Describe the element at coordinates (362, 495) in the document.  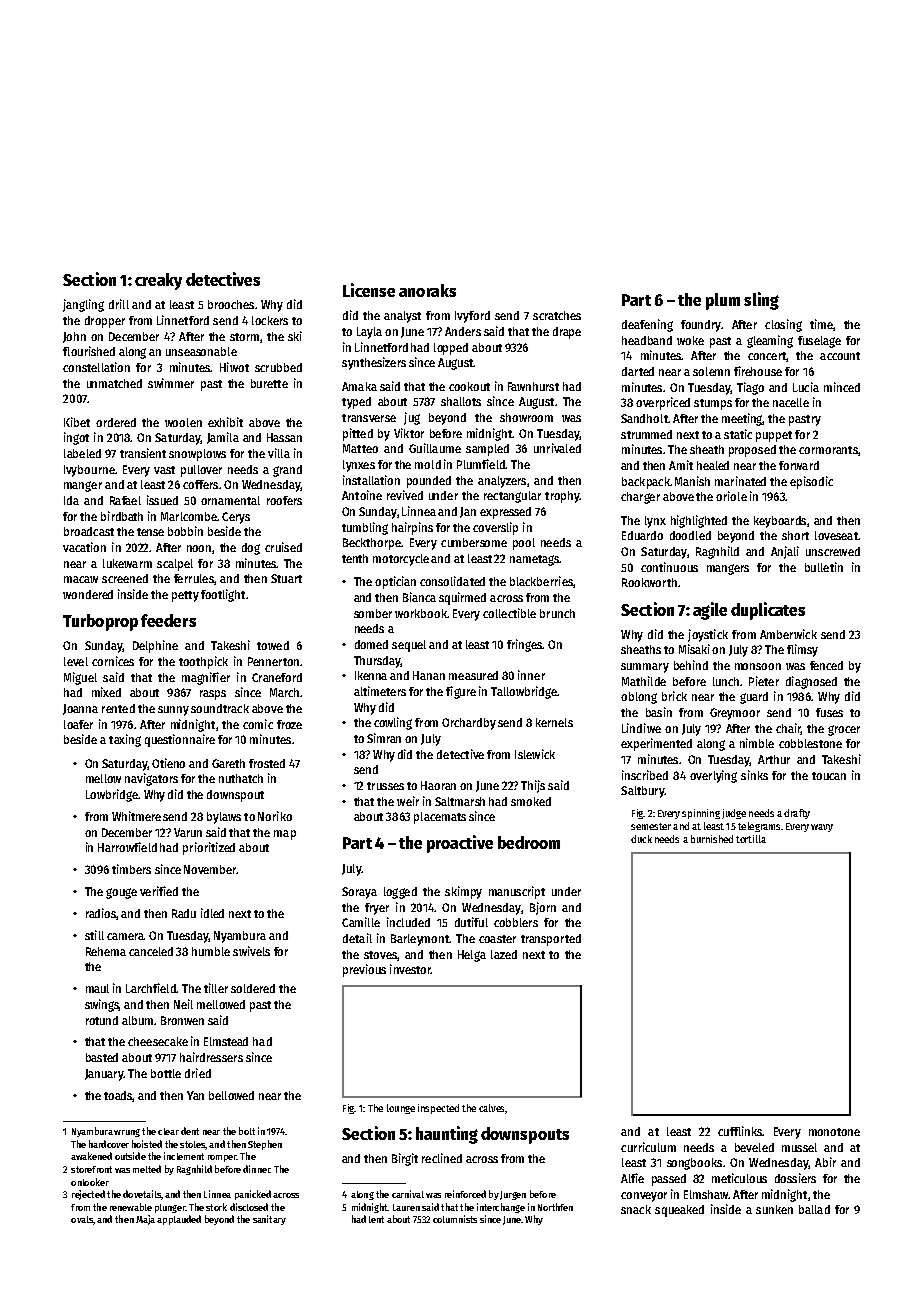
I see `Antoine` at that location.
